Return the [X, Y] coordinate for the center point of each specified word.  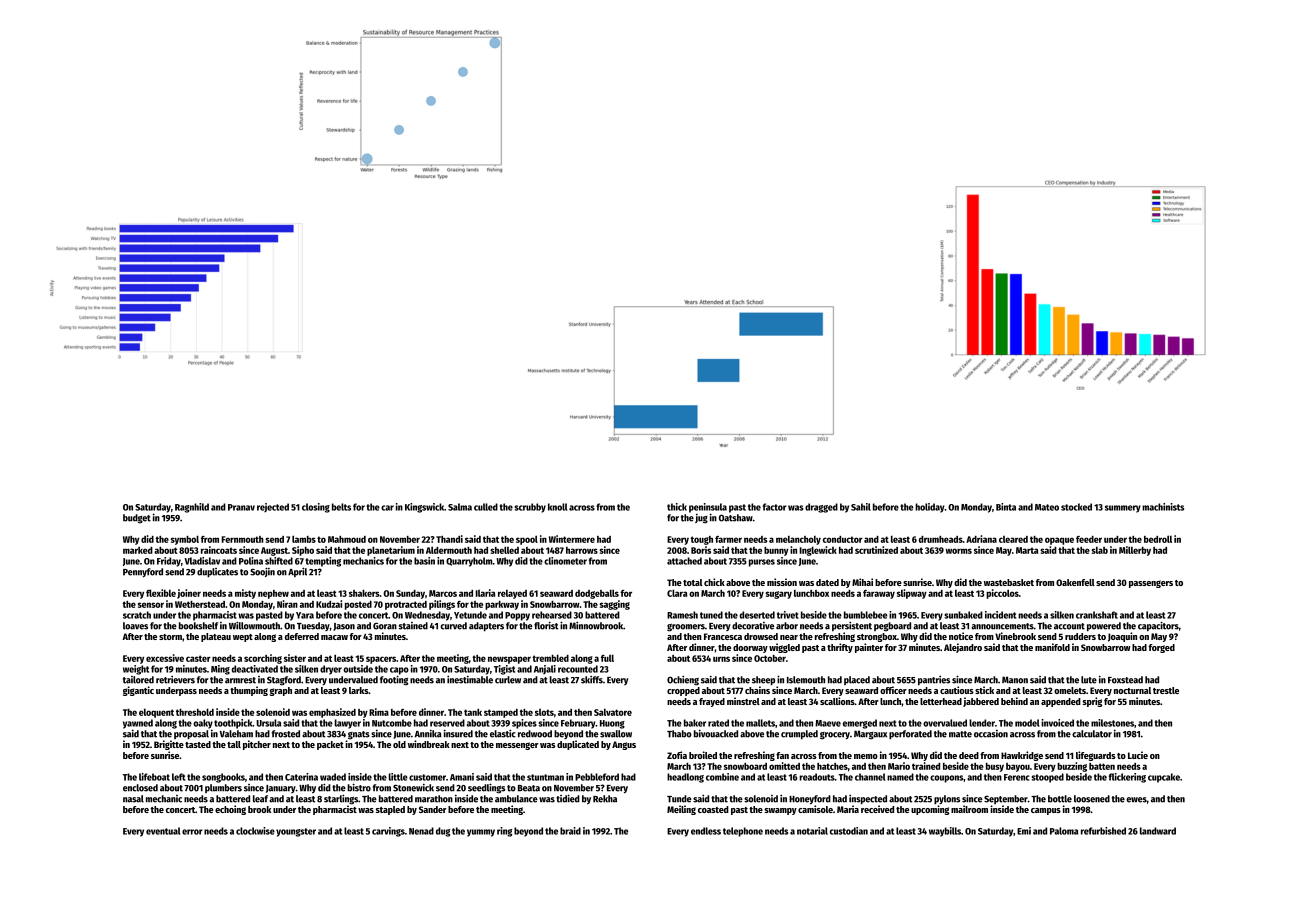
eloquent [156, 713]
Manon [1015, 680]
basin [424, 561]
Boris [701, 550]
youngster [296, 832]
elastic [503, 733]
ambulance [516, 799]
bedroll [1158, 539]
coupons [946, 779]
